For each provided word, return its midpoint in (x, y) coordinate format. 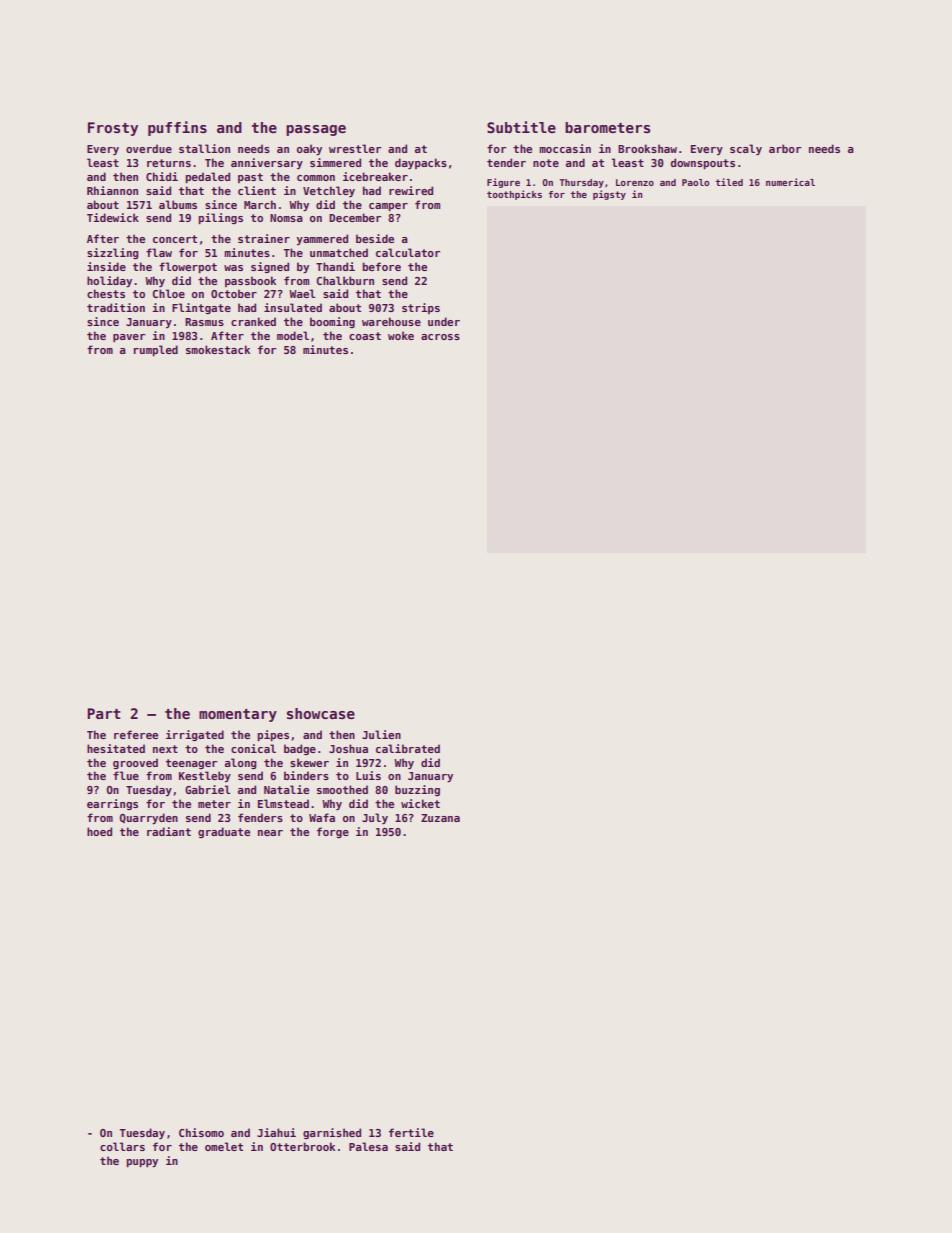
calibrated (408, 748)
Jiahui (276, 1132)
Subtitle (521, 127)
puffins (177, 128)
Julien (381, 734)
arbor (785, 148)
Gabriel (207, 789)
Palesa (368, 1146)
